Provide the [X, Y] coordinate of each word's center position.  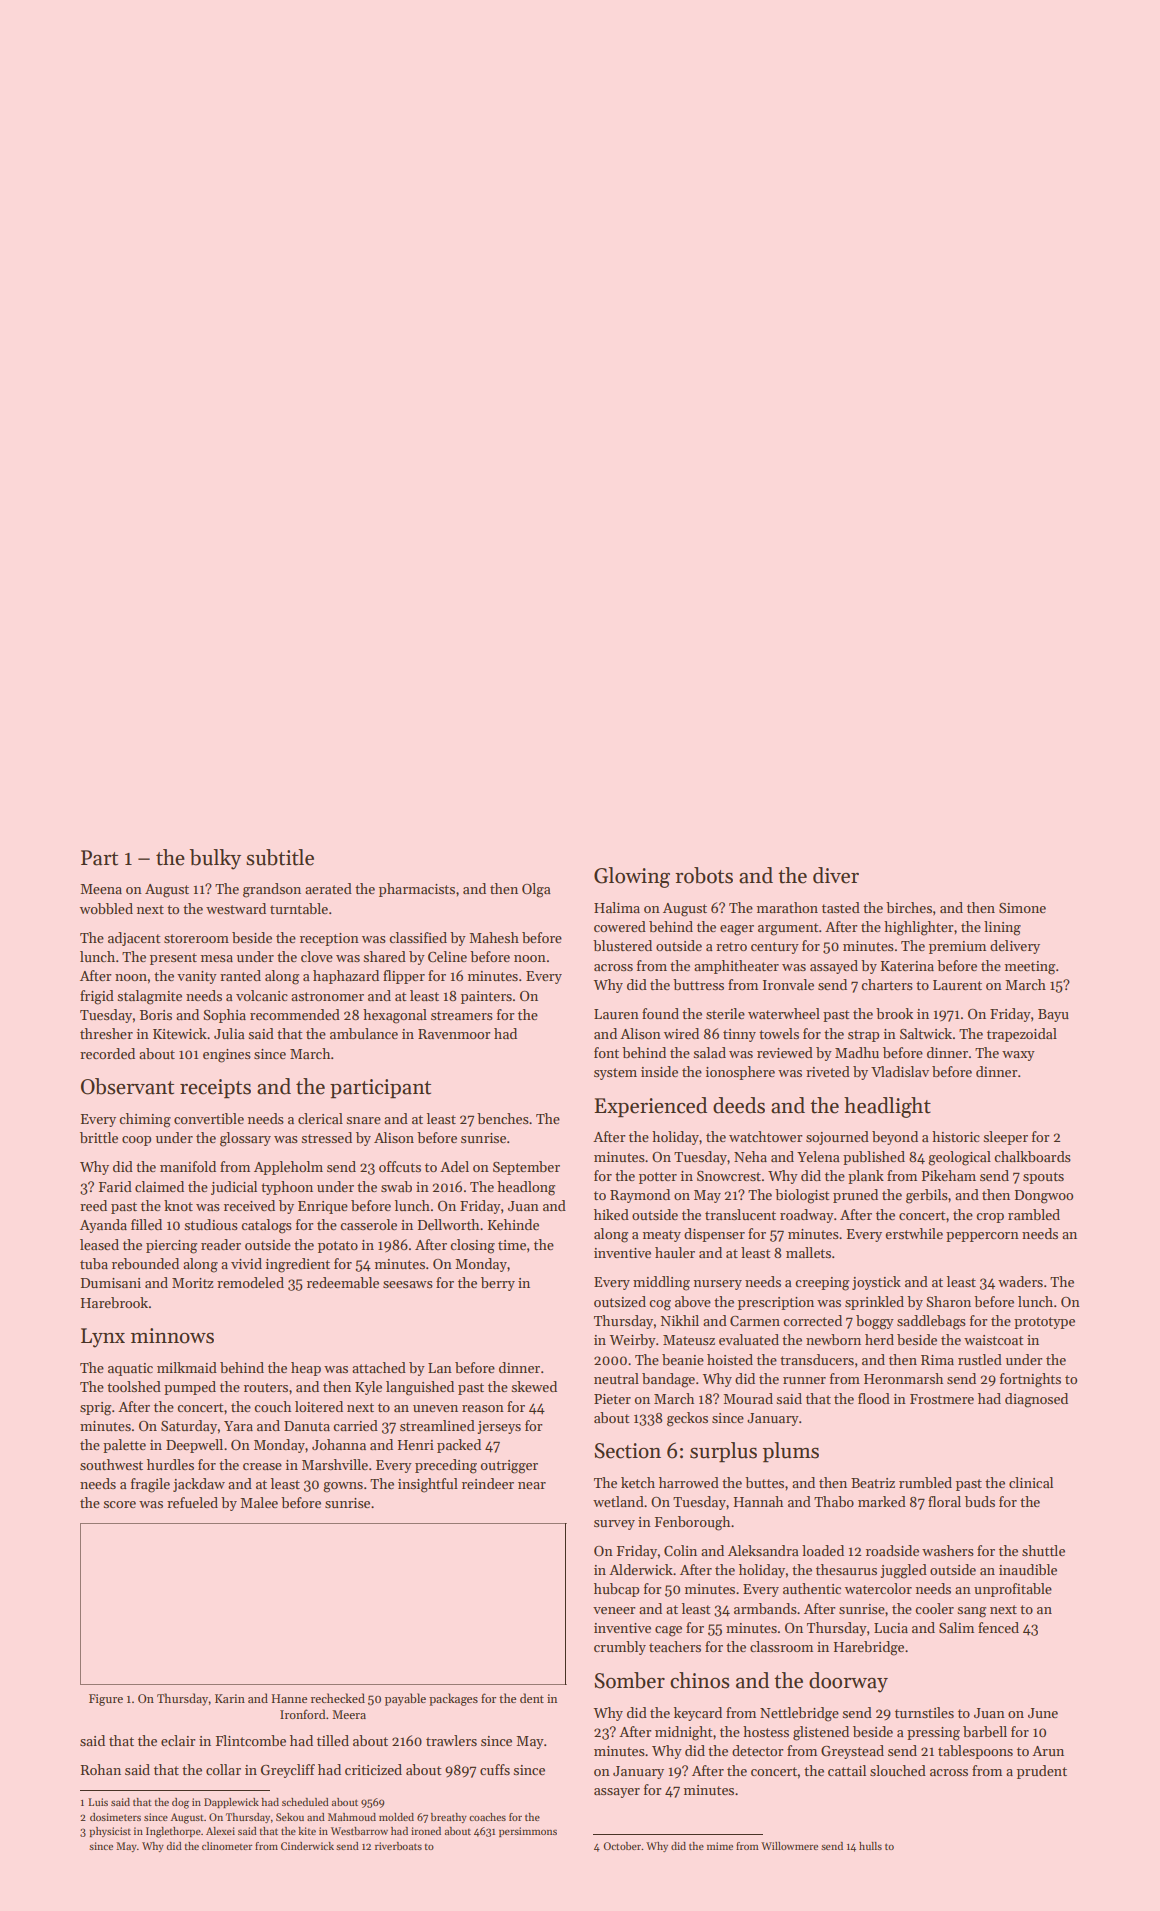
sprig [95, 1409]
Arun [1048, 1751]
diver [836, 875]
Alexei [220, 1831]
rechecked [338, 1698]
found [660, 1013]
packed [459, 1446]
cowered [620, 926]
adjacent [134, 939]
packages [453, 1699]
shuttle [1043, 1550]
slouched [898, 1770]
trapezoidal [1022, 1035]
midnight [684, 1733]
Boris [156, 1015]
